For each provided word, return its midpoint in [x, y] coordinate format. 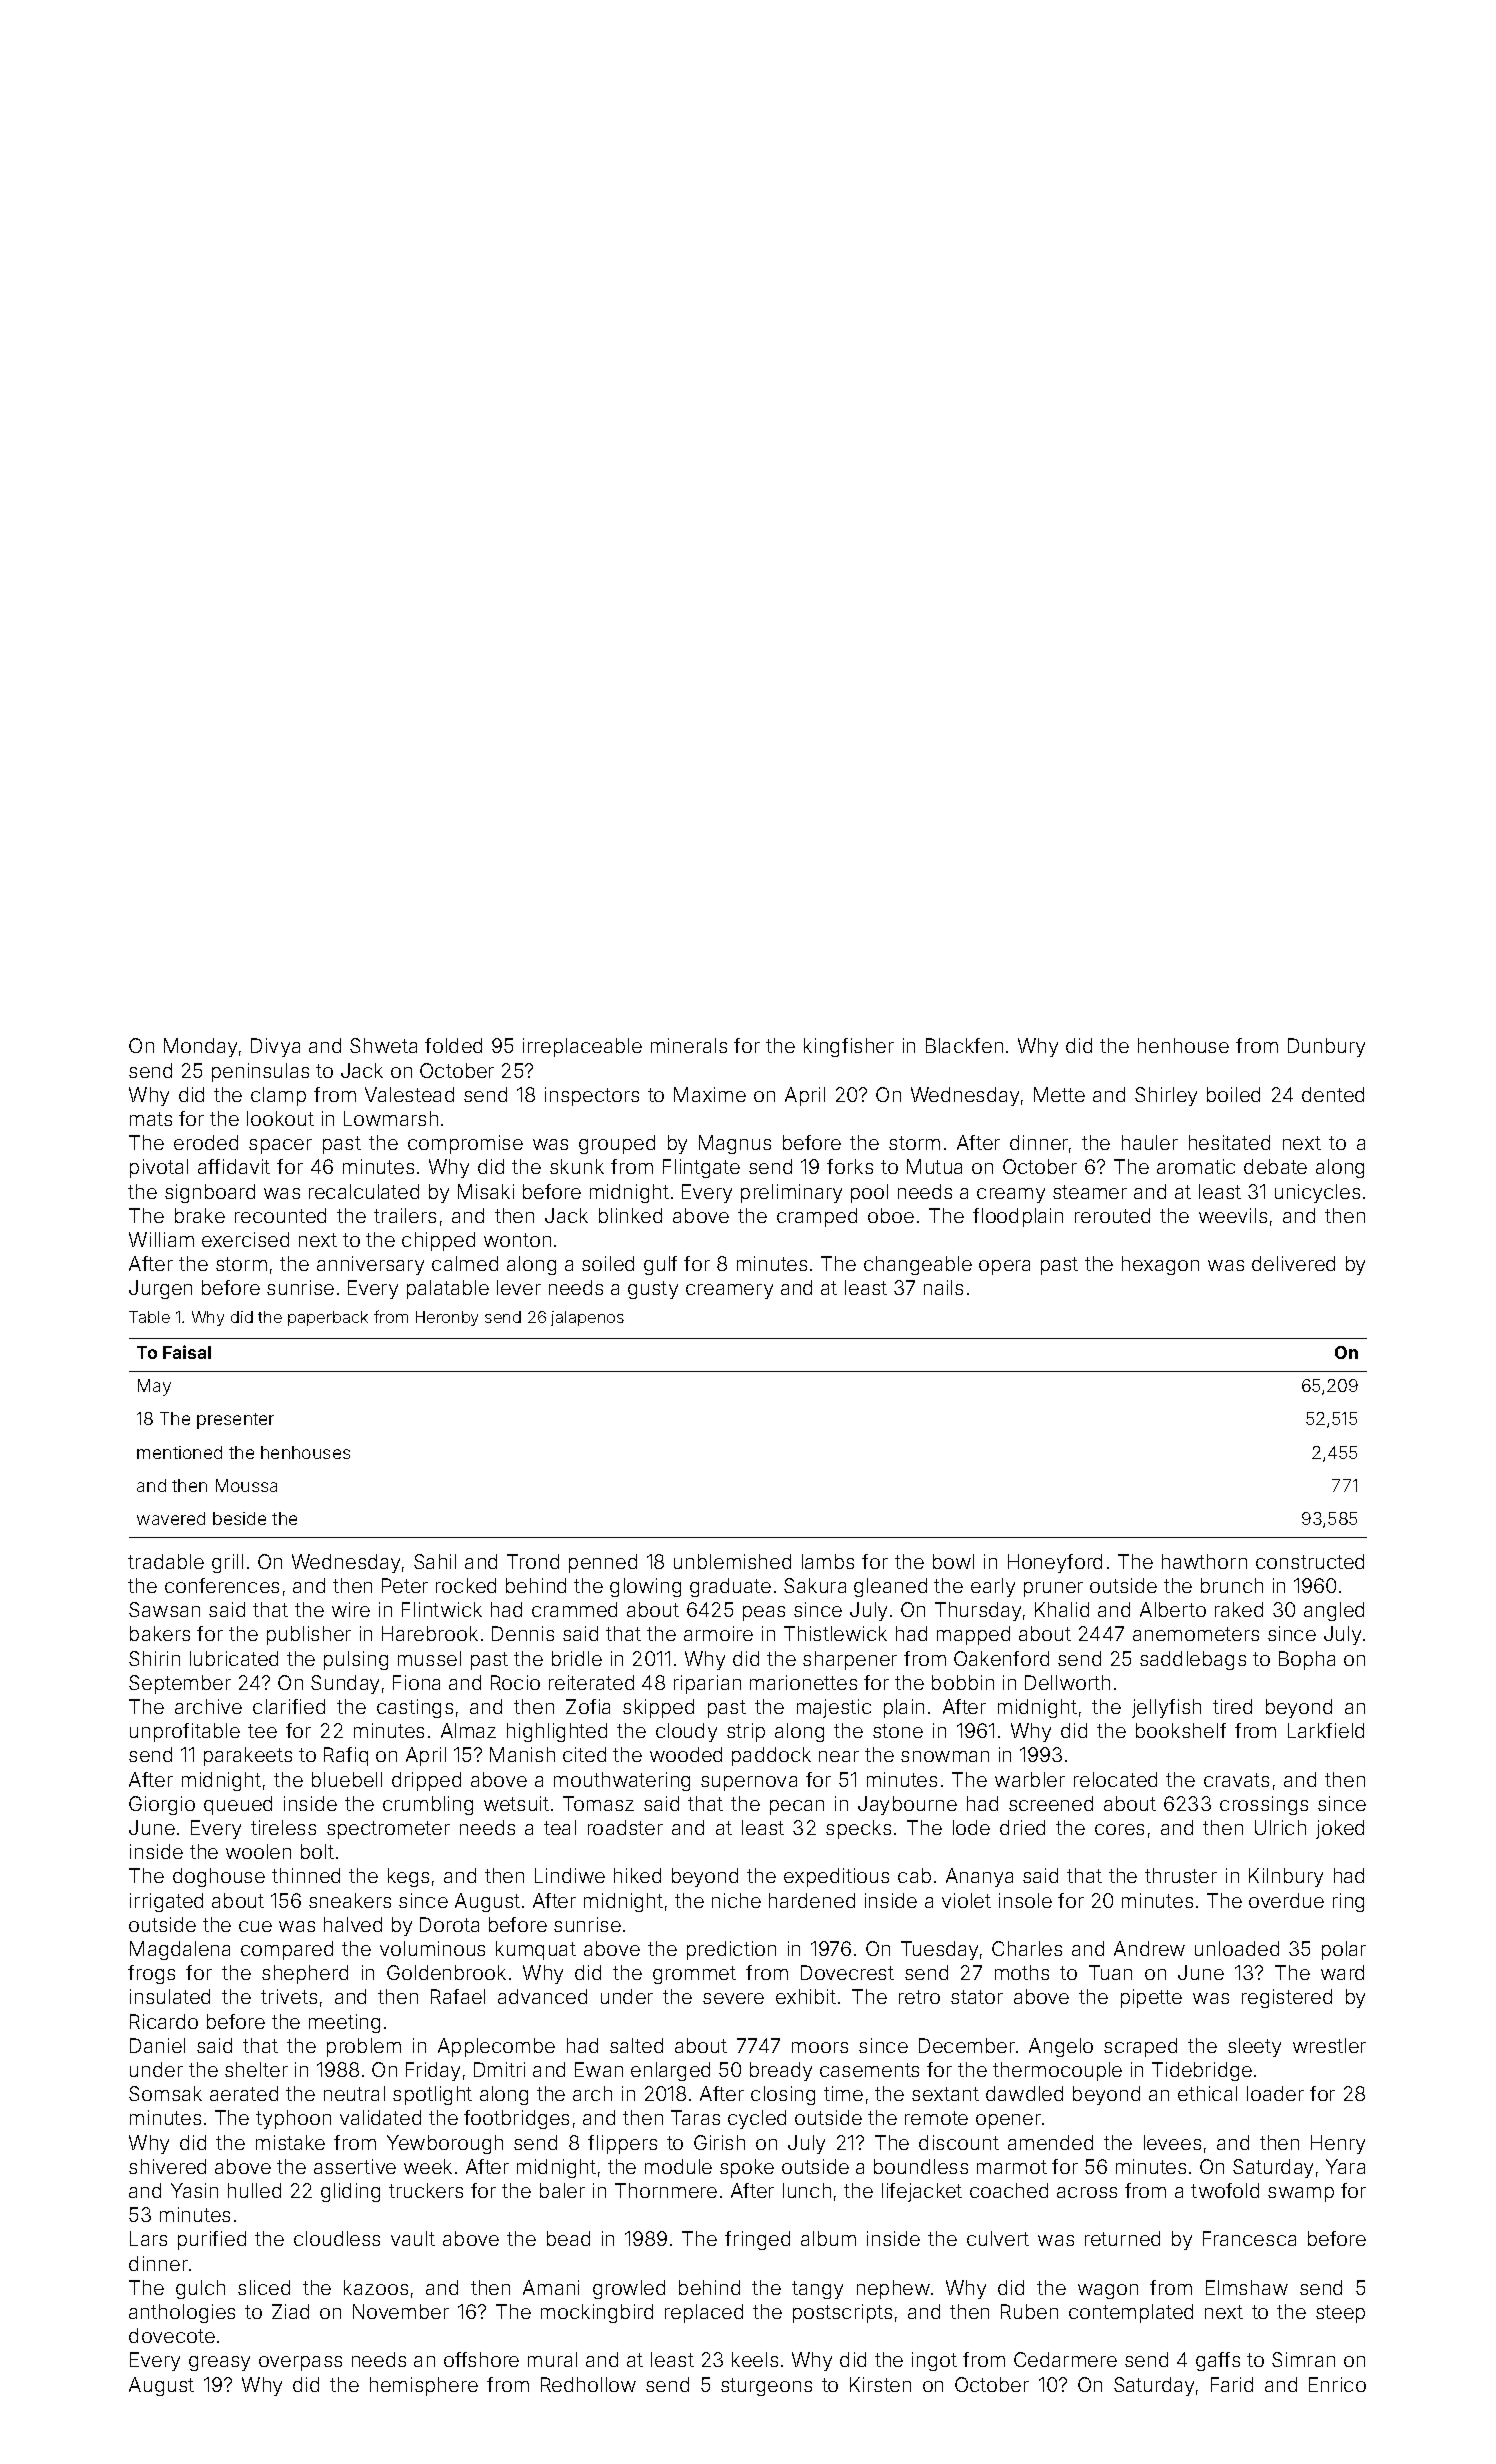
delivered [1293, 1263]
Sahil [435, 1561]
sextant [945, 2094]
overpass [300, 2363]
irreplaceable [582, 1047]
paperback [328, 1318]
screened [1051, 1803]
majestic [834, 1708]
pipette [1151, 1998]
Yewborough [445, 2144]
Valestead [409, 1094]
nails [943, 1287]
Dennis [523, 1633]
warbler [1030, 1779]
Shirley [1166, 1096]
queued [238, 1805]
